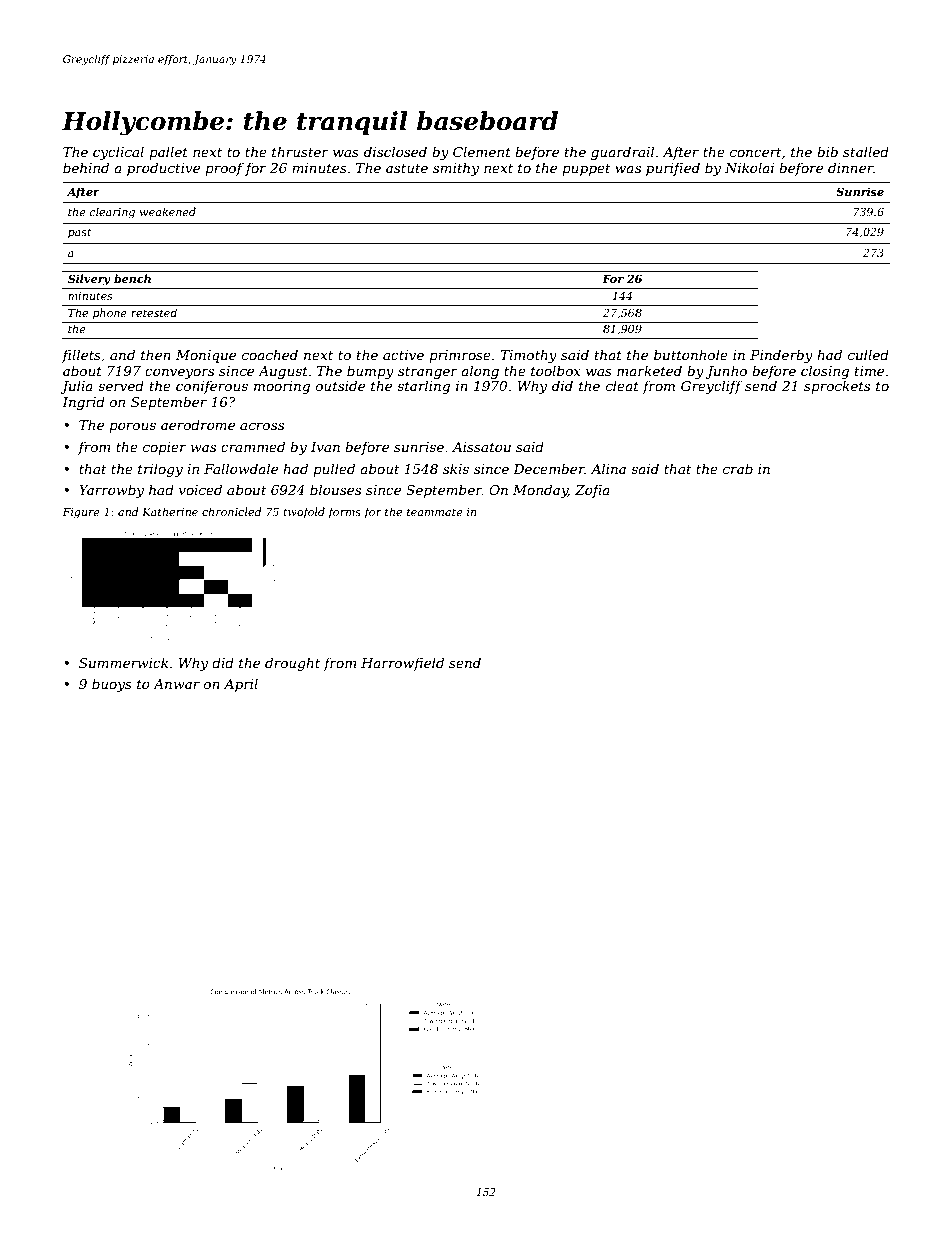 The width and height of the screenshot is (952, 1233). Describe the element at coordinates (868, 354) in the screenshot. I see `culled` at that location.
